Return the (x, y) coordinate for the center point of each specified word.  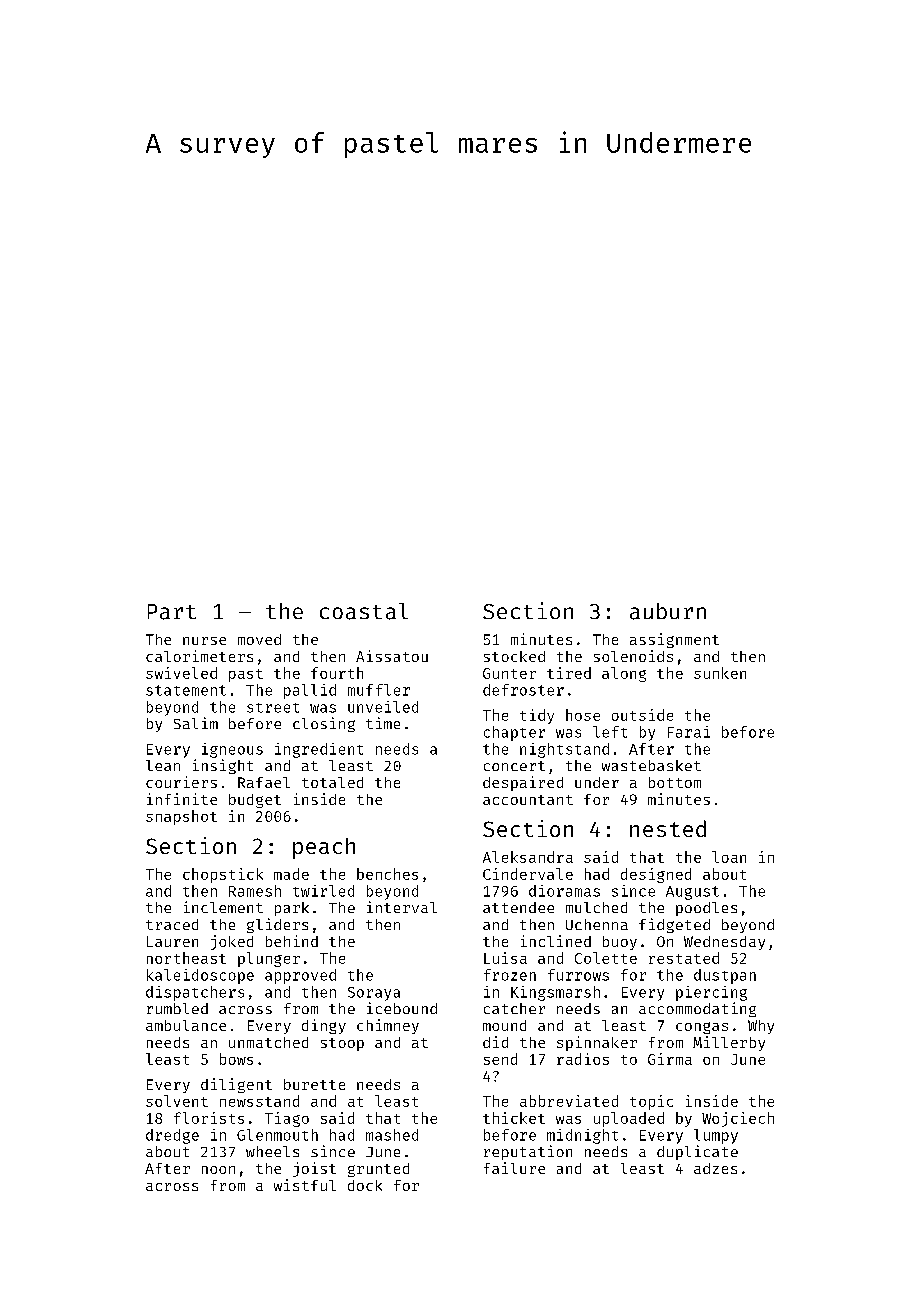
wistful (305, 1185)
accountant (528, 800)
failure (514, 1168)
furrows (578, 975)
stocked (514, 656)
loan (729, 857)
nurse (204, 641)
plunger (269, 959)
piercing (711, 993)
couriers (181, 782)
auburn (668, 611)
